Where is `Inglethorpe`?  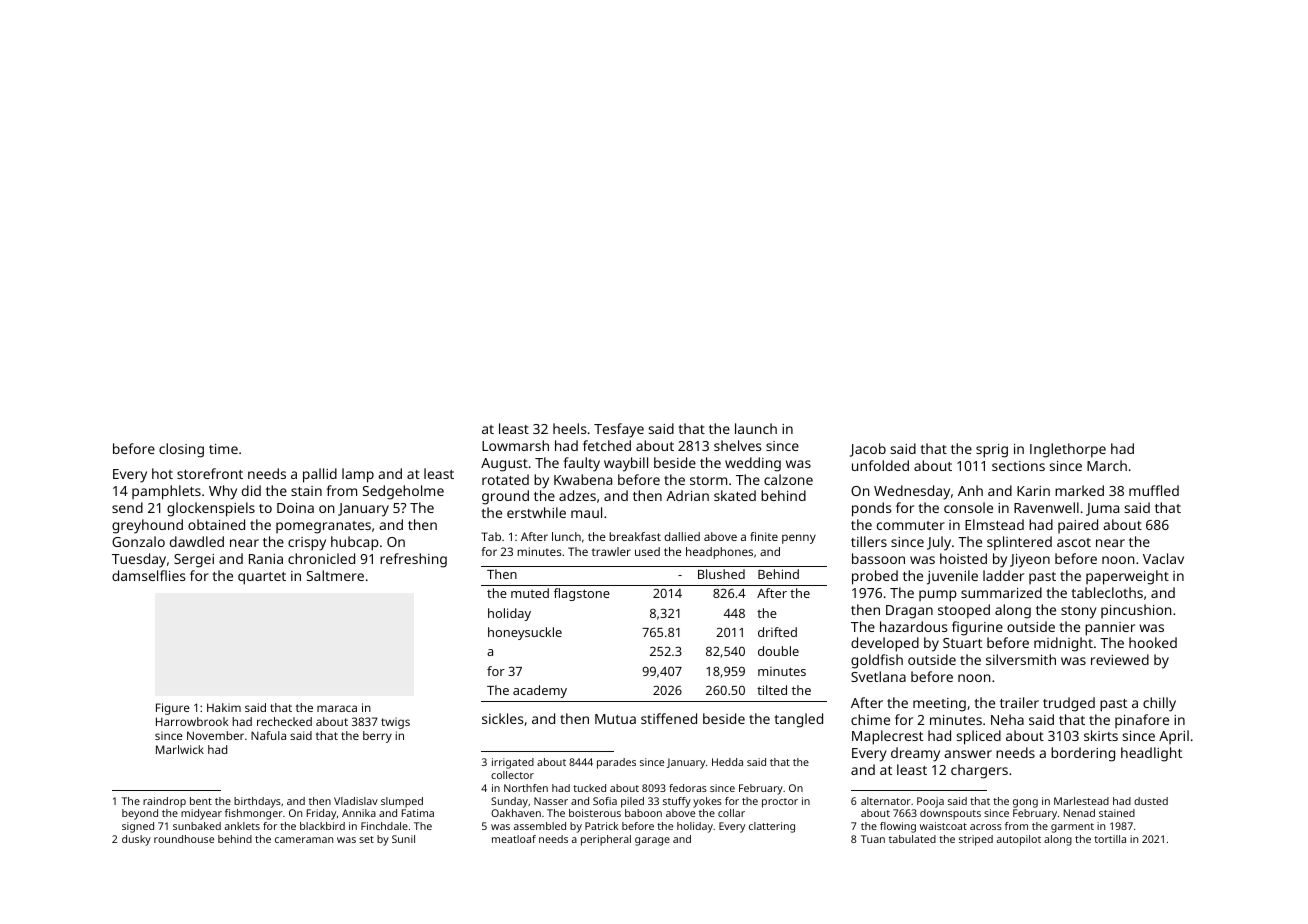 Inglethorpe is located at coordinates (1068, 450).
